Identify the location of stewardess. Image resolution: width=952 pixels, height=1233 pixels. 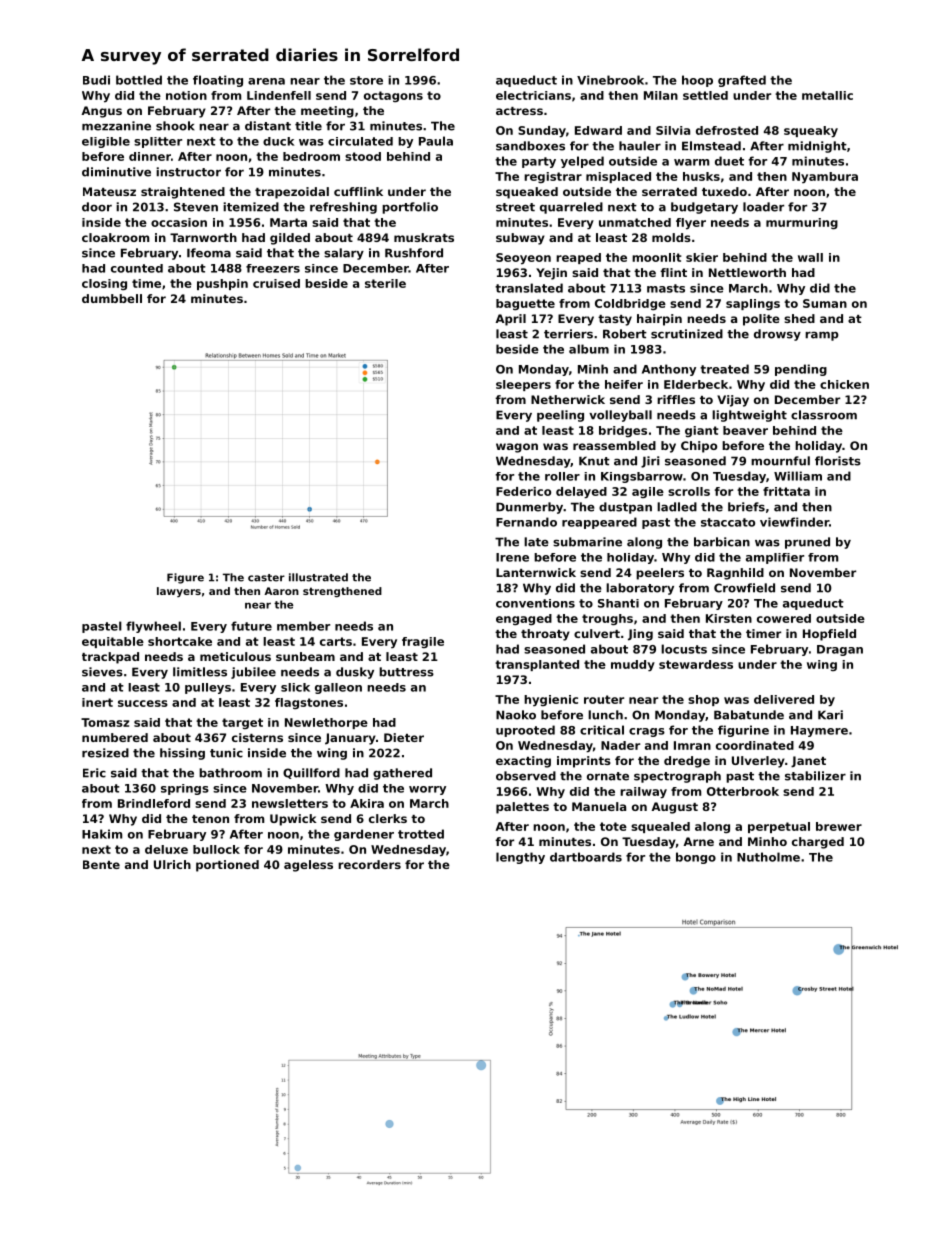
(696, 664).
